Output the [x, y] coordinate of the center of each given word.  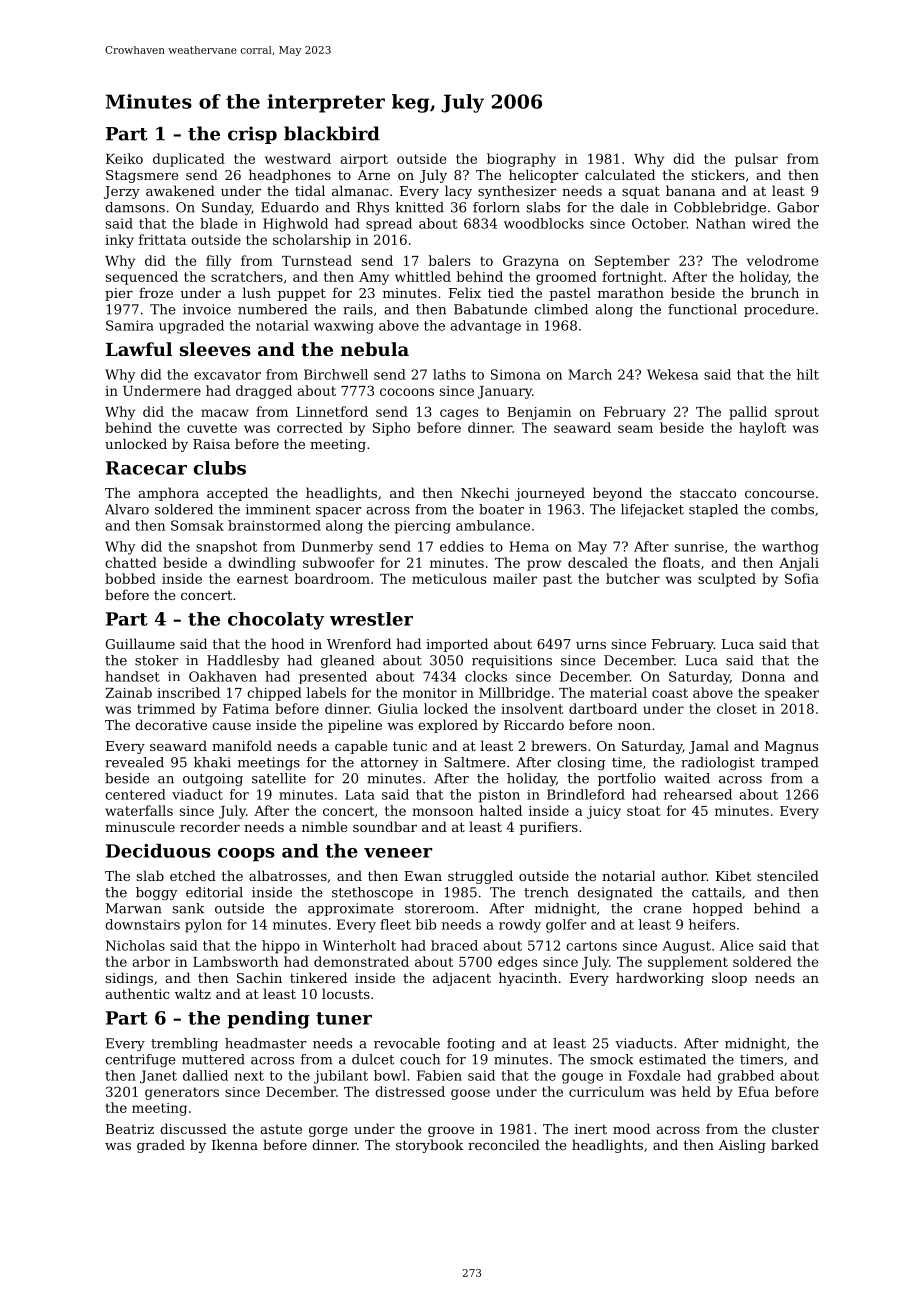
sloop [729, 979]
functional [702, 309]
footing [471, 1044]
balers [449, 260]
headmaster [265, 1043]
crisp [252, 135]
